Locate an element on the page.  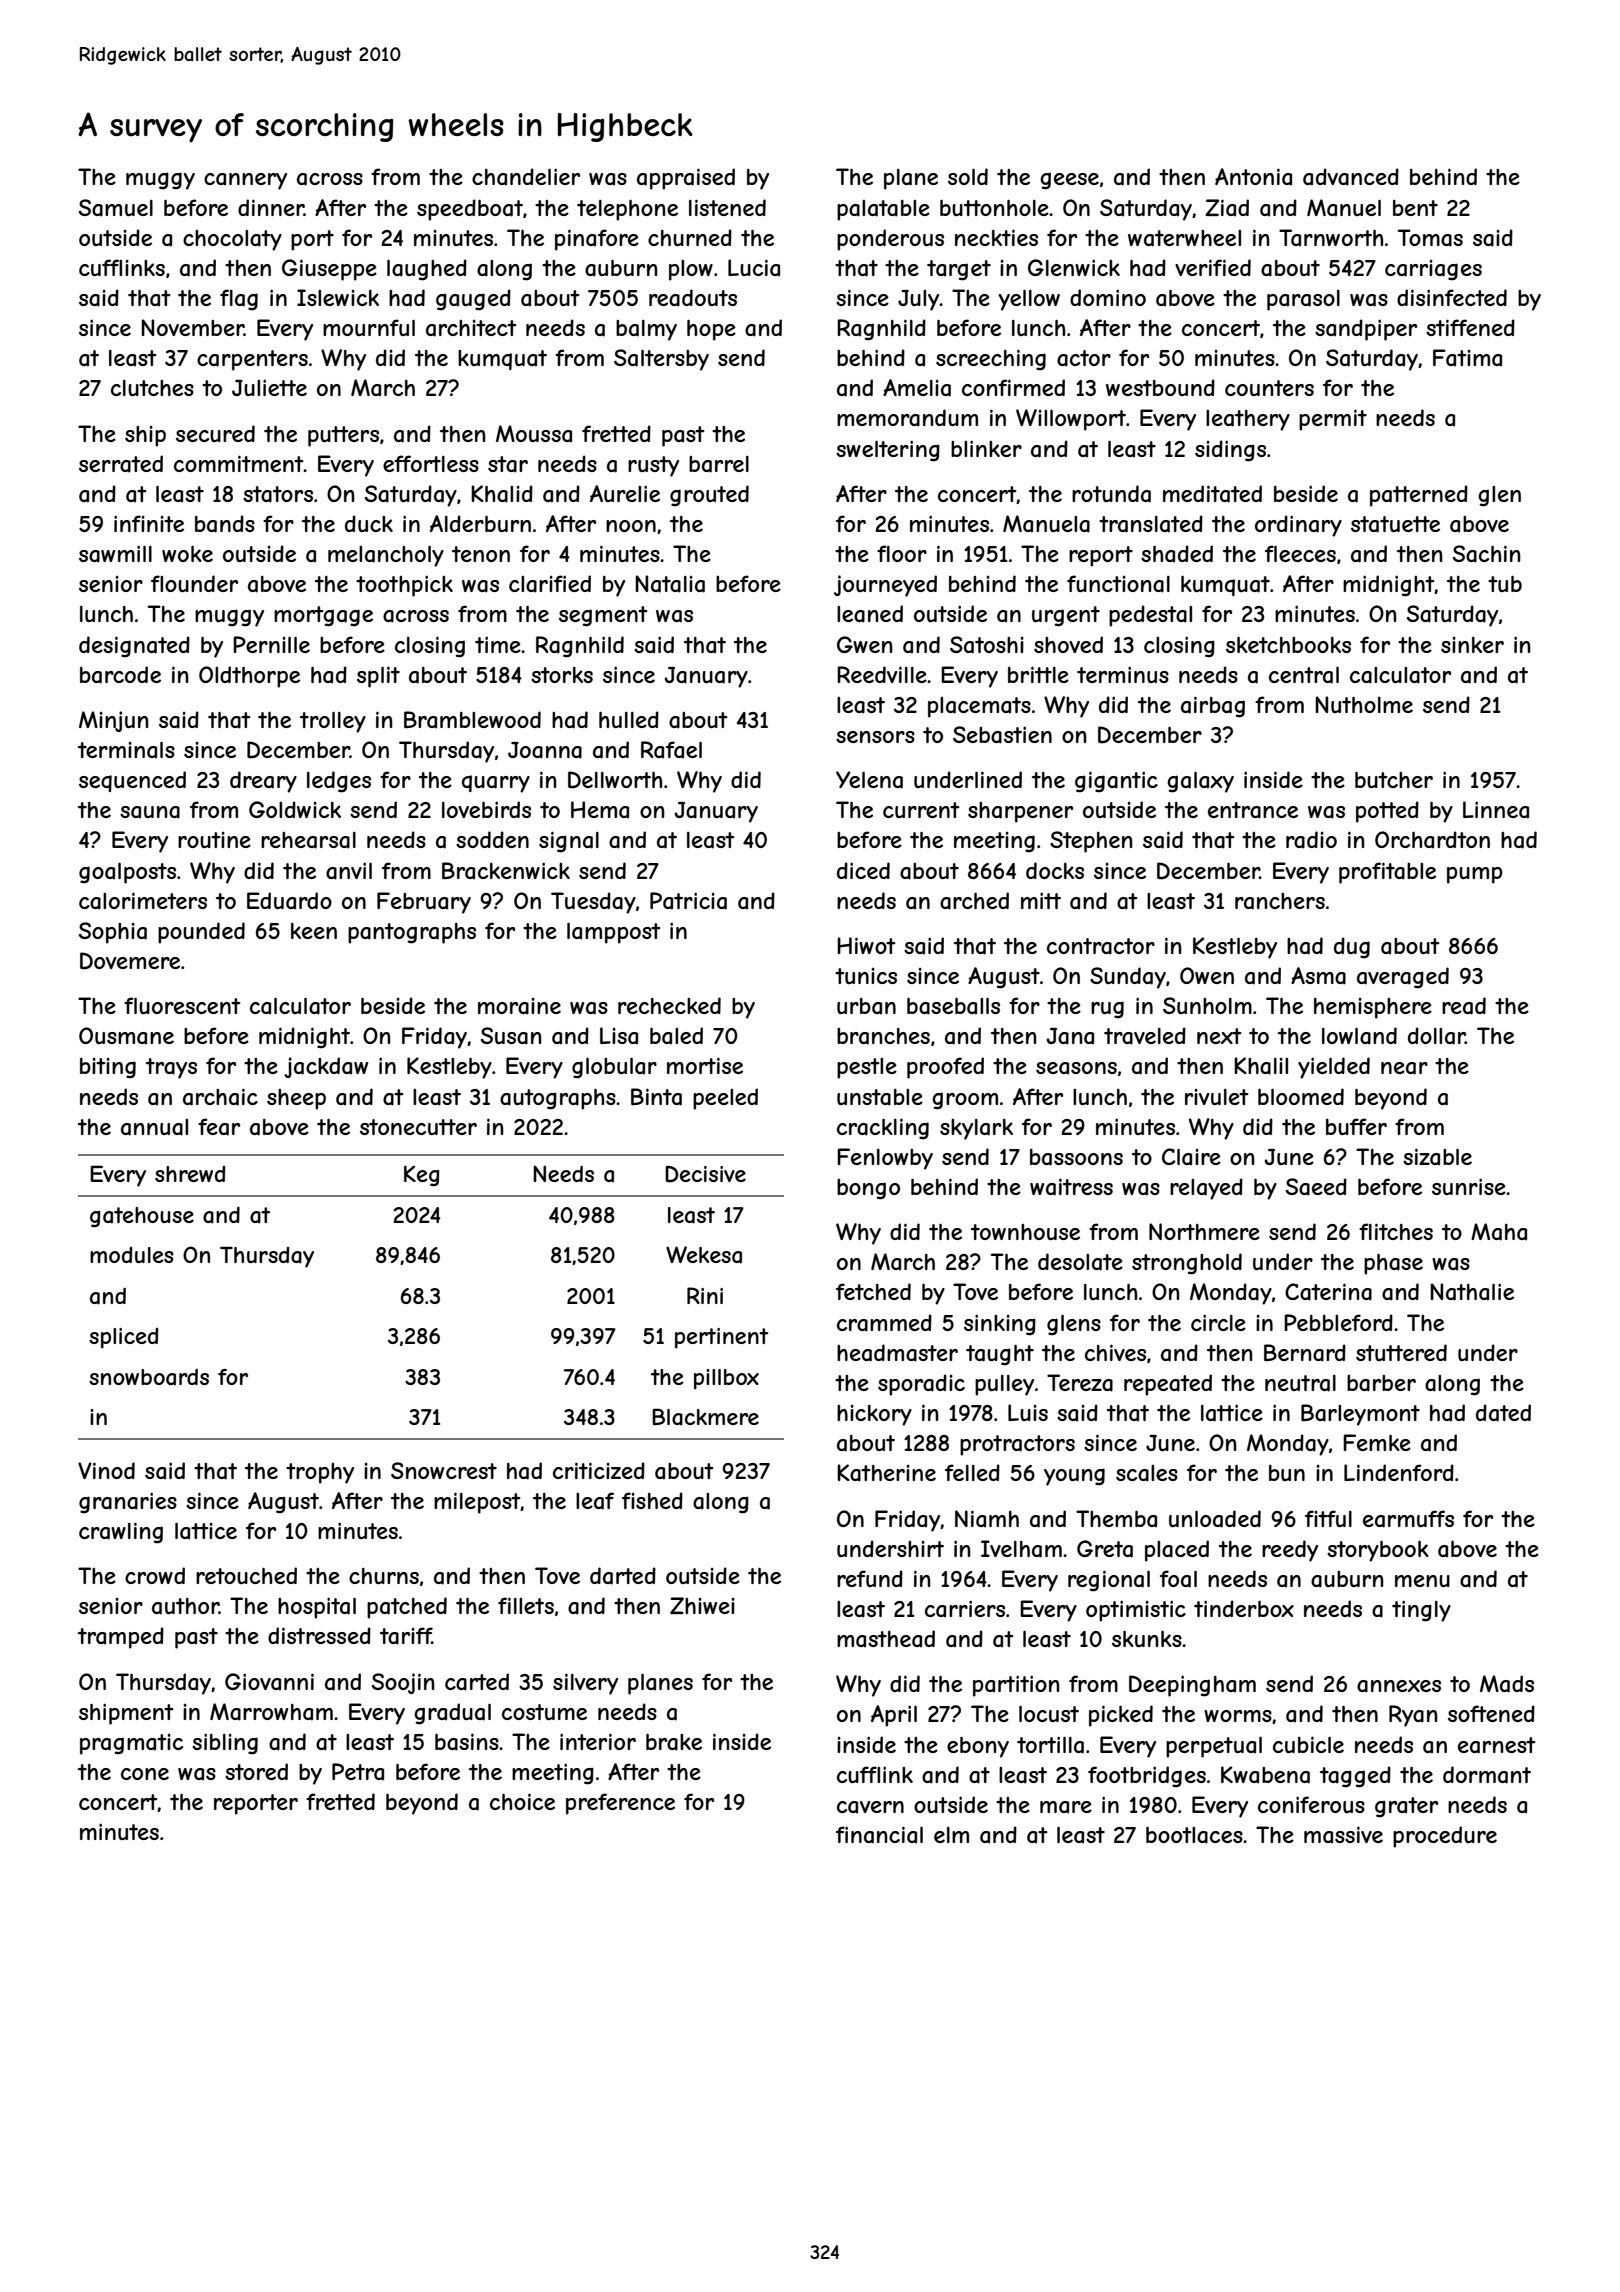
speedboat is located at coordinates (470, 210).
